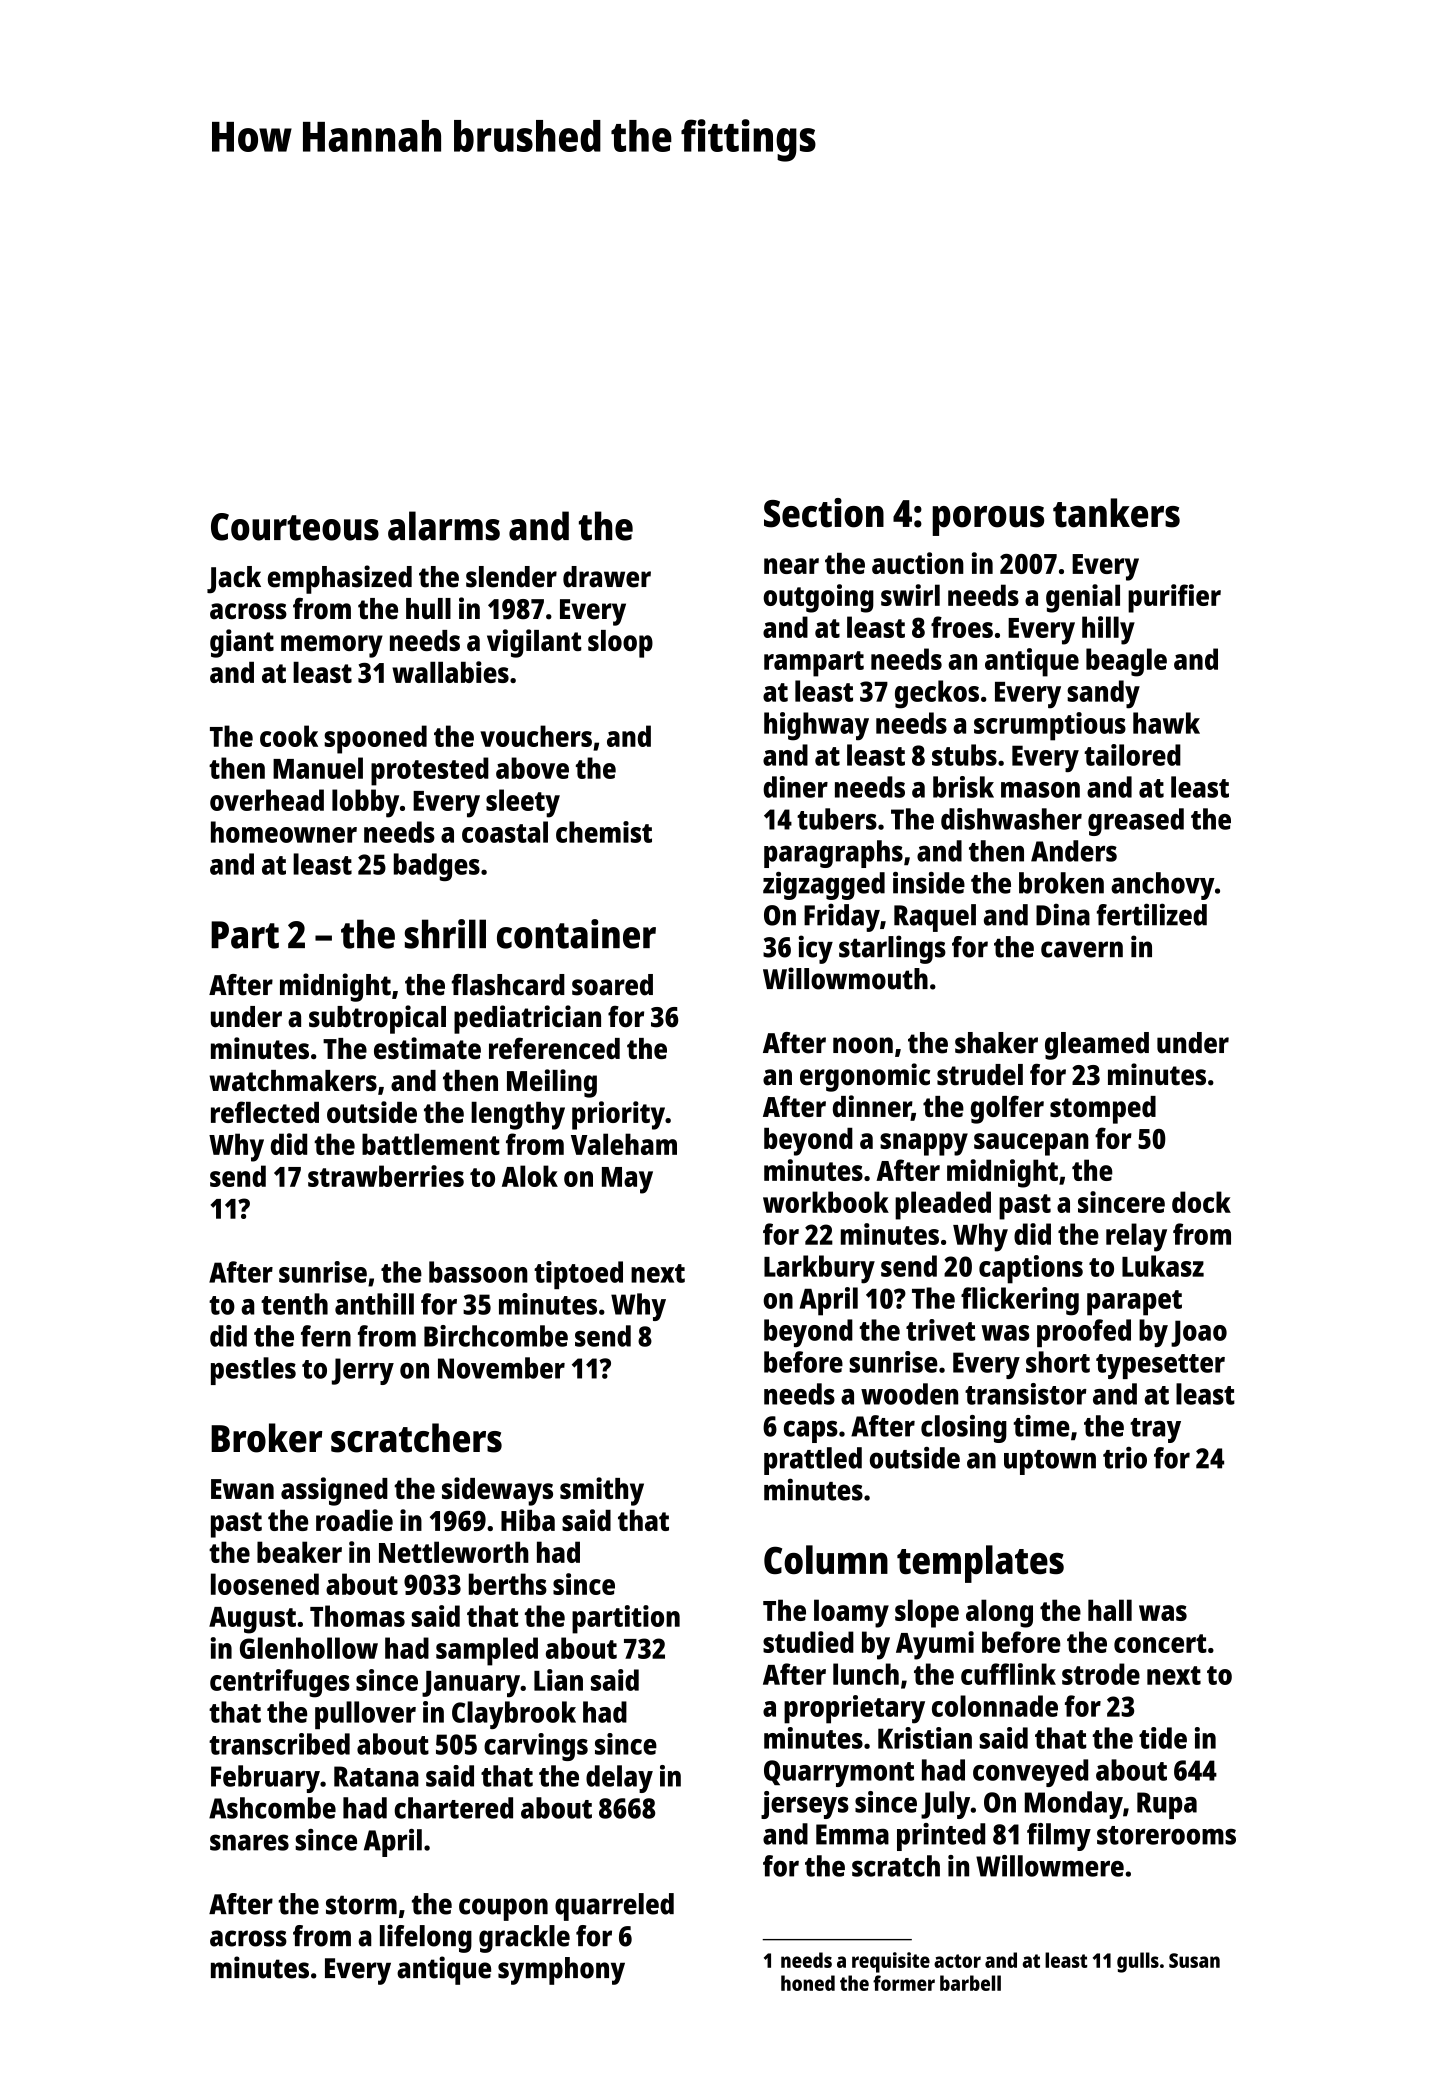 The width and height of the screenshot is (1450, 2100). I want to click on drawer, so click(607, 577).
